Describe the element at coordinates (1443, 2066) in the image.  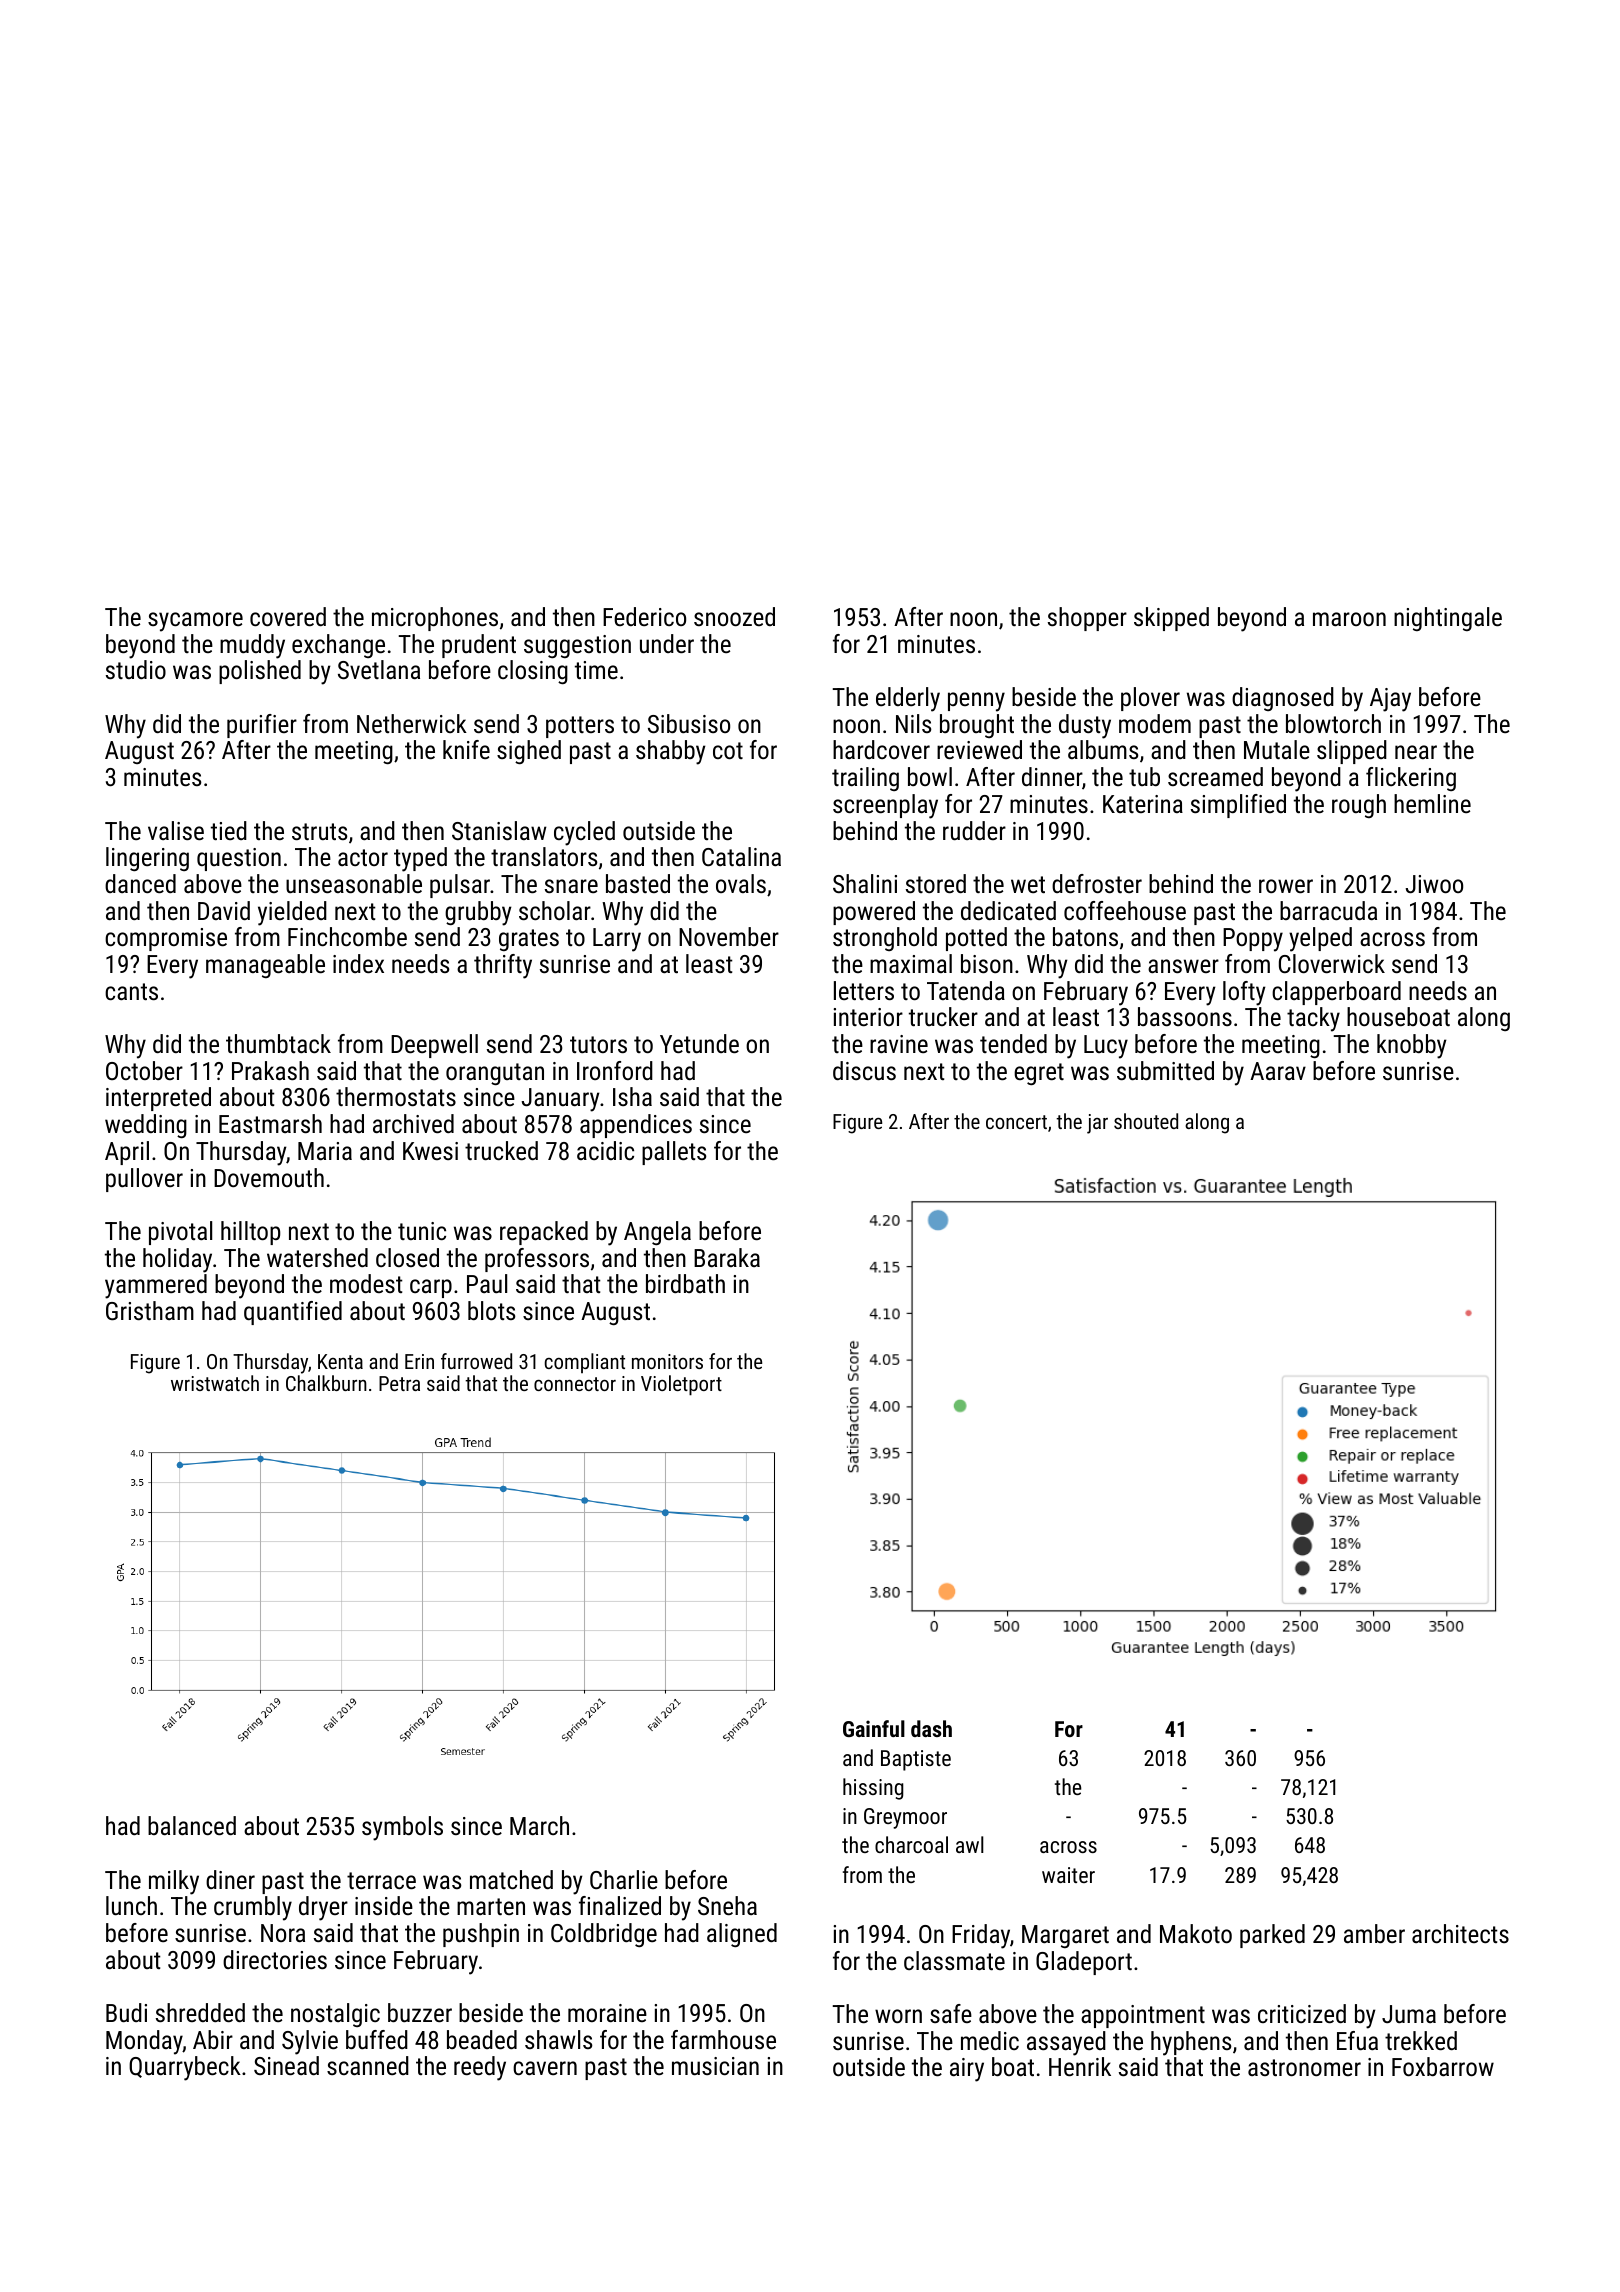
I see `Foxbarrow` at that location.
